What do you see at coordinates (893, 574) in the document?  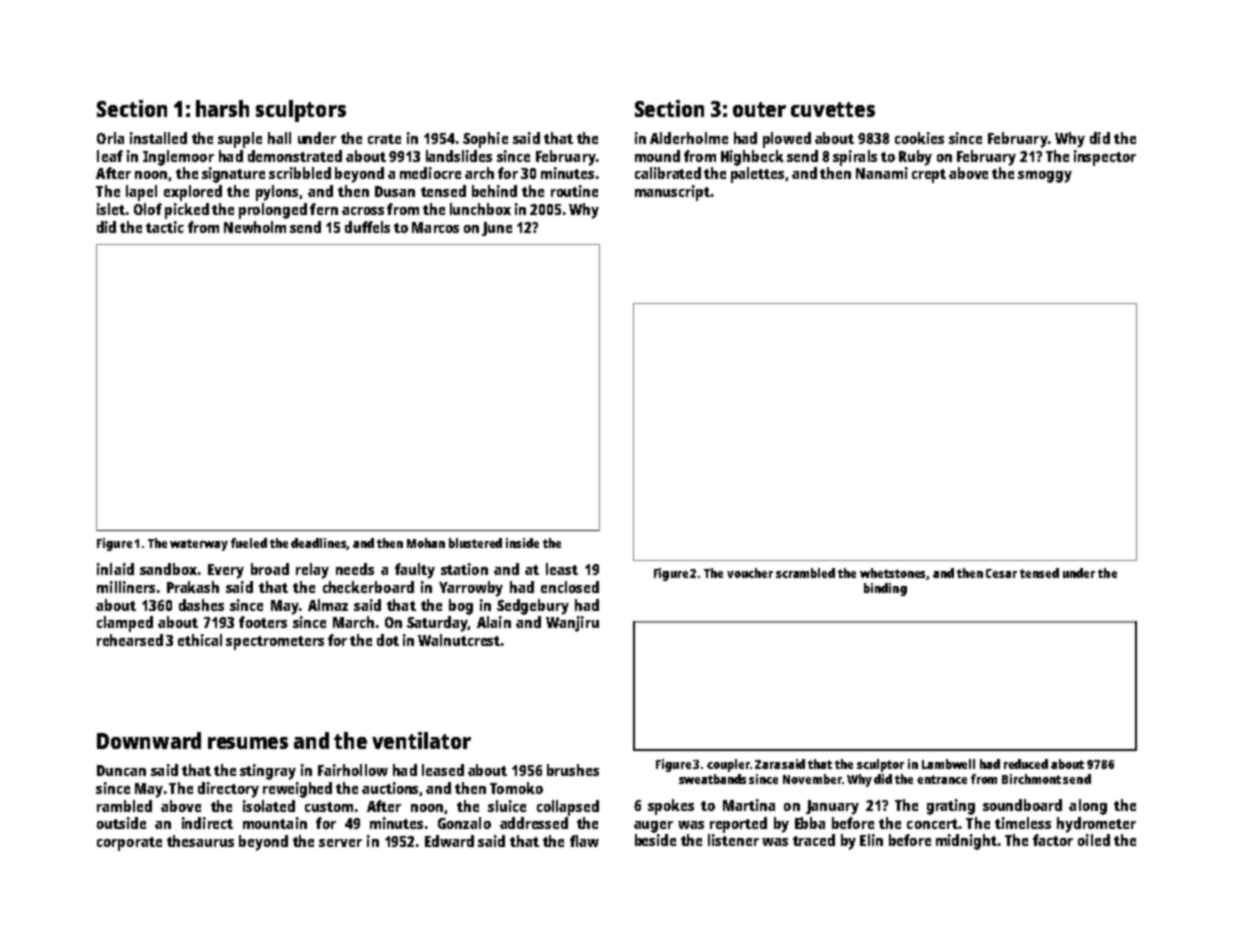 I see `whetstones` at bounding box center [893, 574].
